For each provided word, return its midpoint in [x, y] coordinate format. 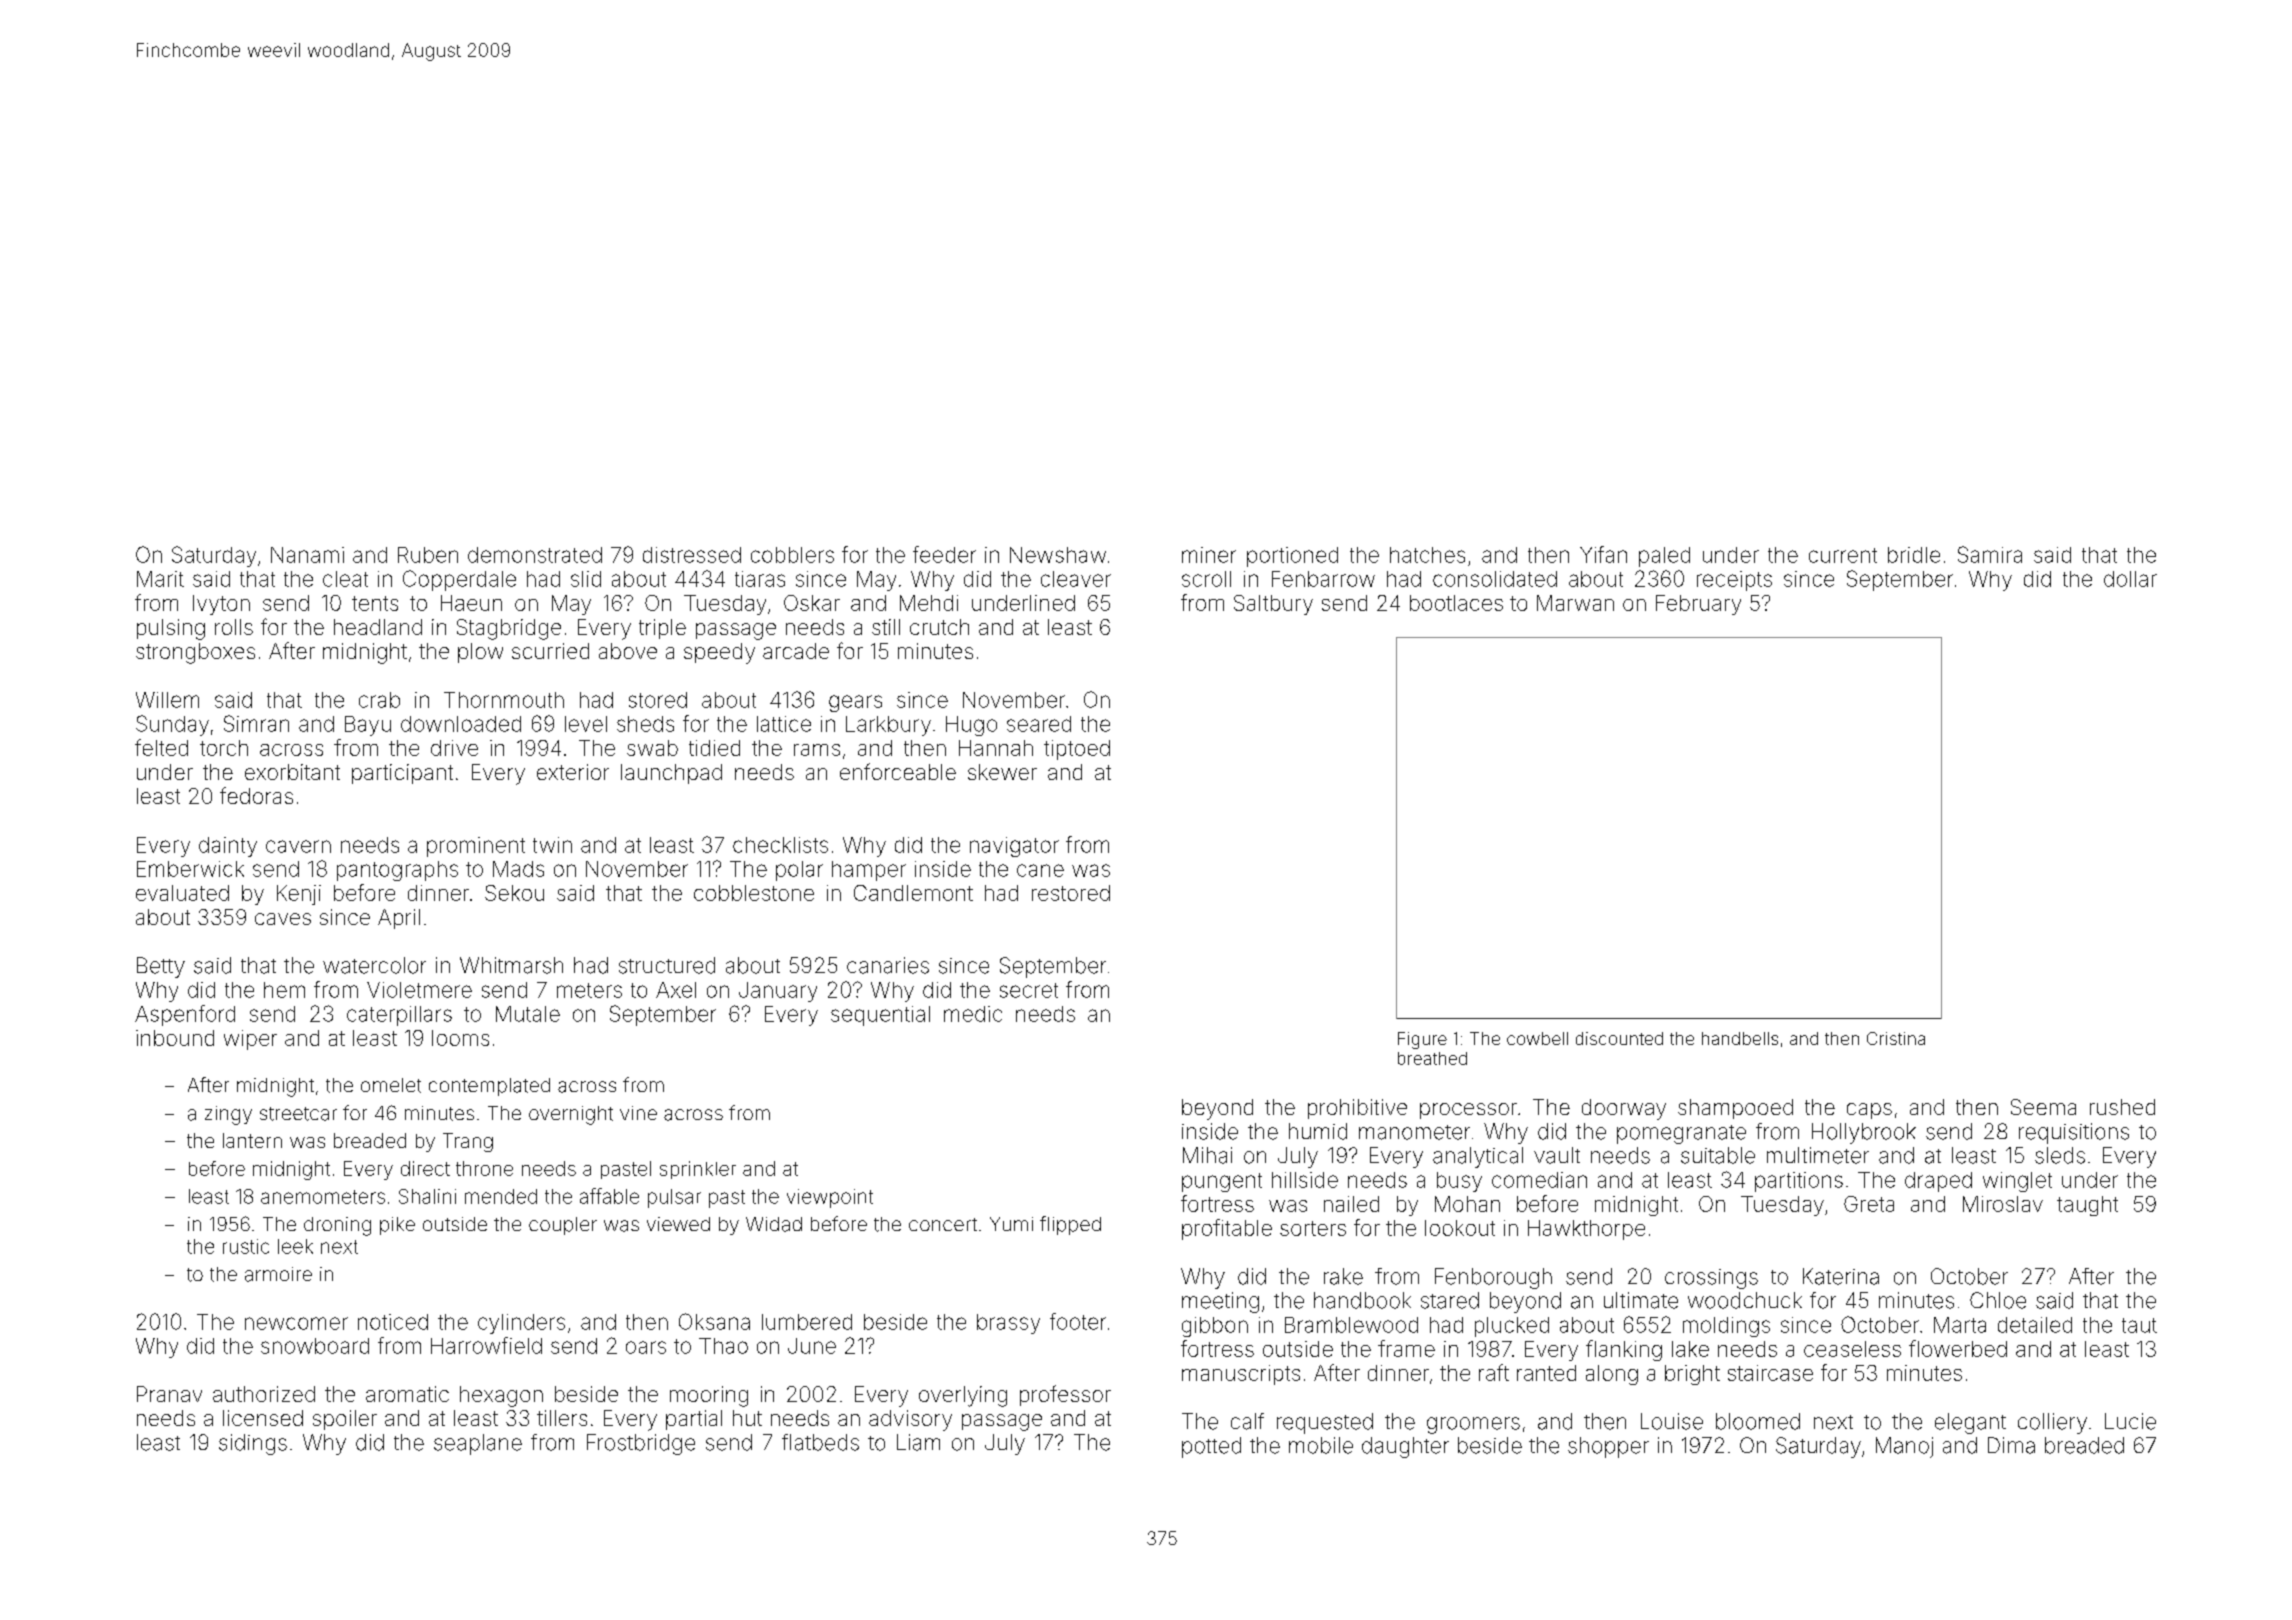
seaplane [478, 1444]
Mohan [1467, 1204]
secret [1029, 990]
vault [1557, 1155]
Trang [468, 1142]
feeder [944, 554]
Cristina [1896, 1038]
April [399, 919]
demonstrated [535, 555]
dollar [2130, 579]
